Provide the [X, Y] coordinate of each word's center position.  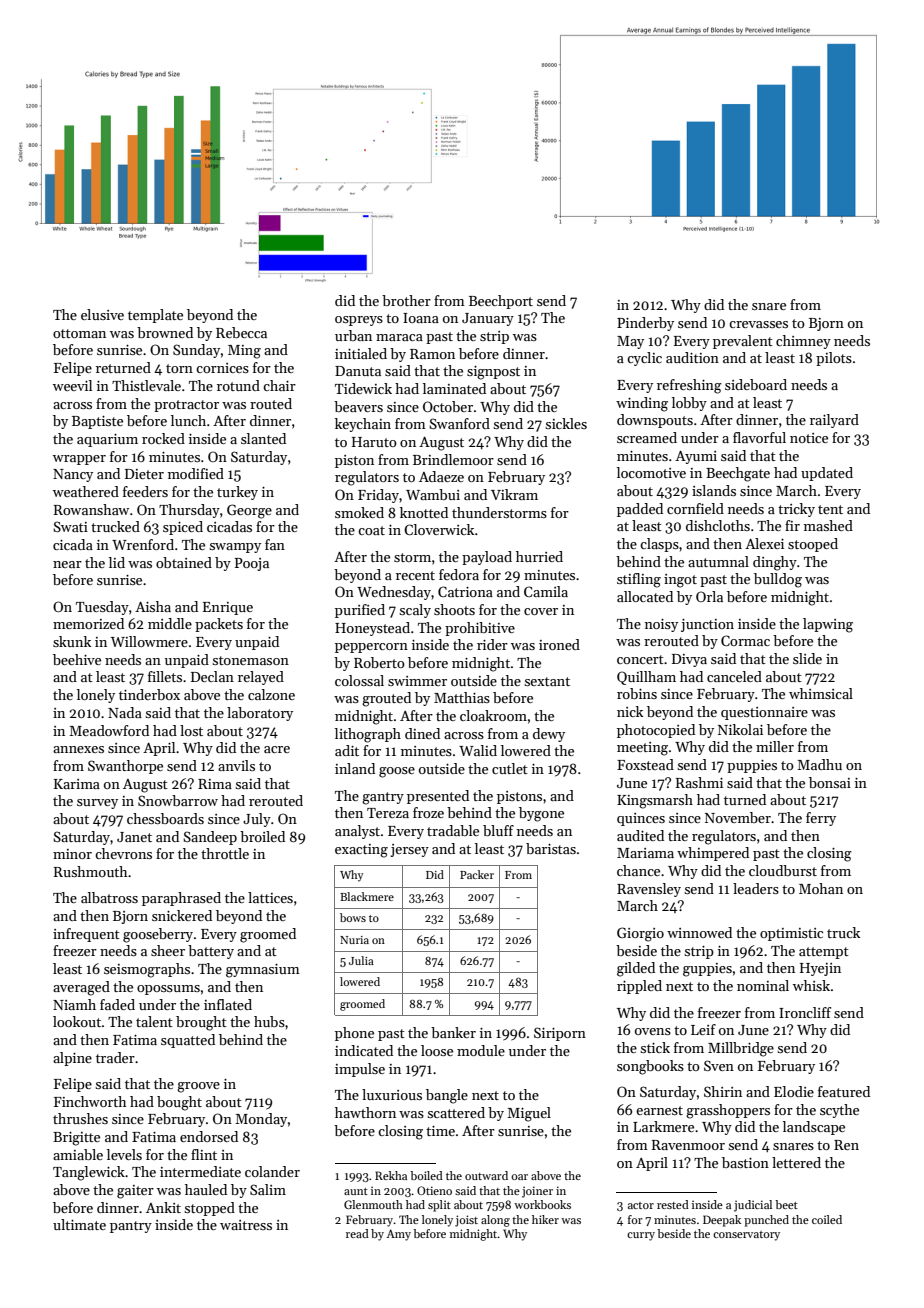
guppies [707, 970]
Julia [361, 960]
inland [355, 768]
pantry [131, 1227]
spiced [183, 528]
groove [198, 1087]
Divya [689, 660]
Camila [546, 591]
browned [165, 332]
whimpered [713, 854]
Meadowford [109, 730]
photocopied [656, 731]
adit [347, 750]
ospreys [359, 321]
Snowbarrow [178, 800]
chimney [803, 342]
